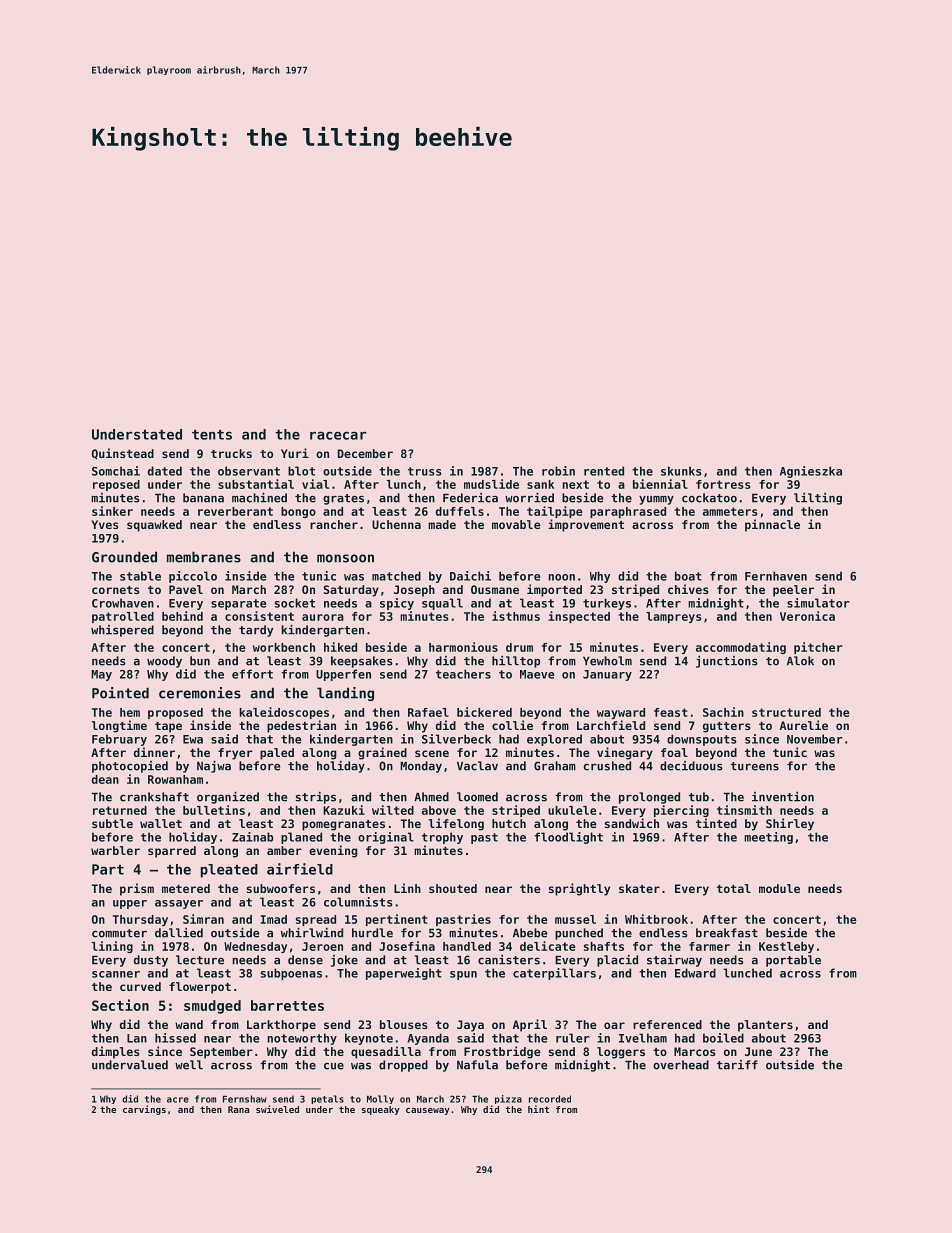  Describe the element at coordinates (116, 590) in the image. I see `cornets` at that location.
